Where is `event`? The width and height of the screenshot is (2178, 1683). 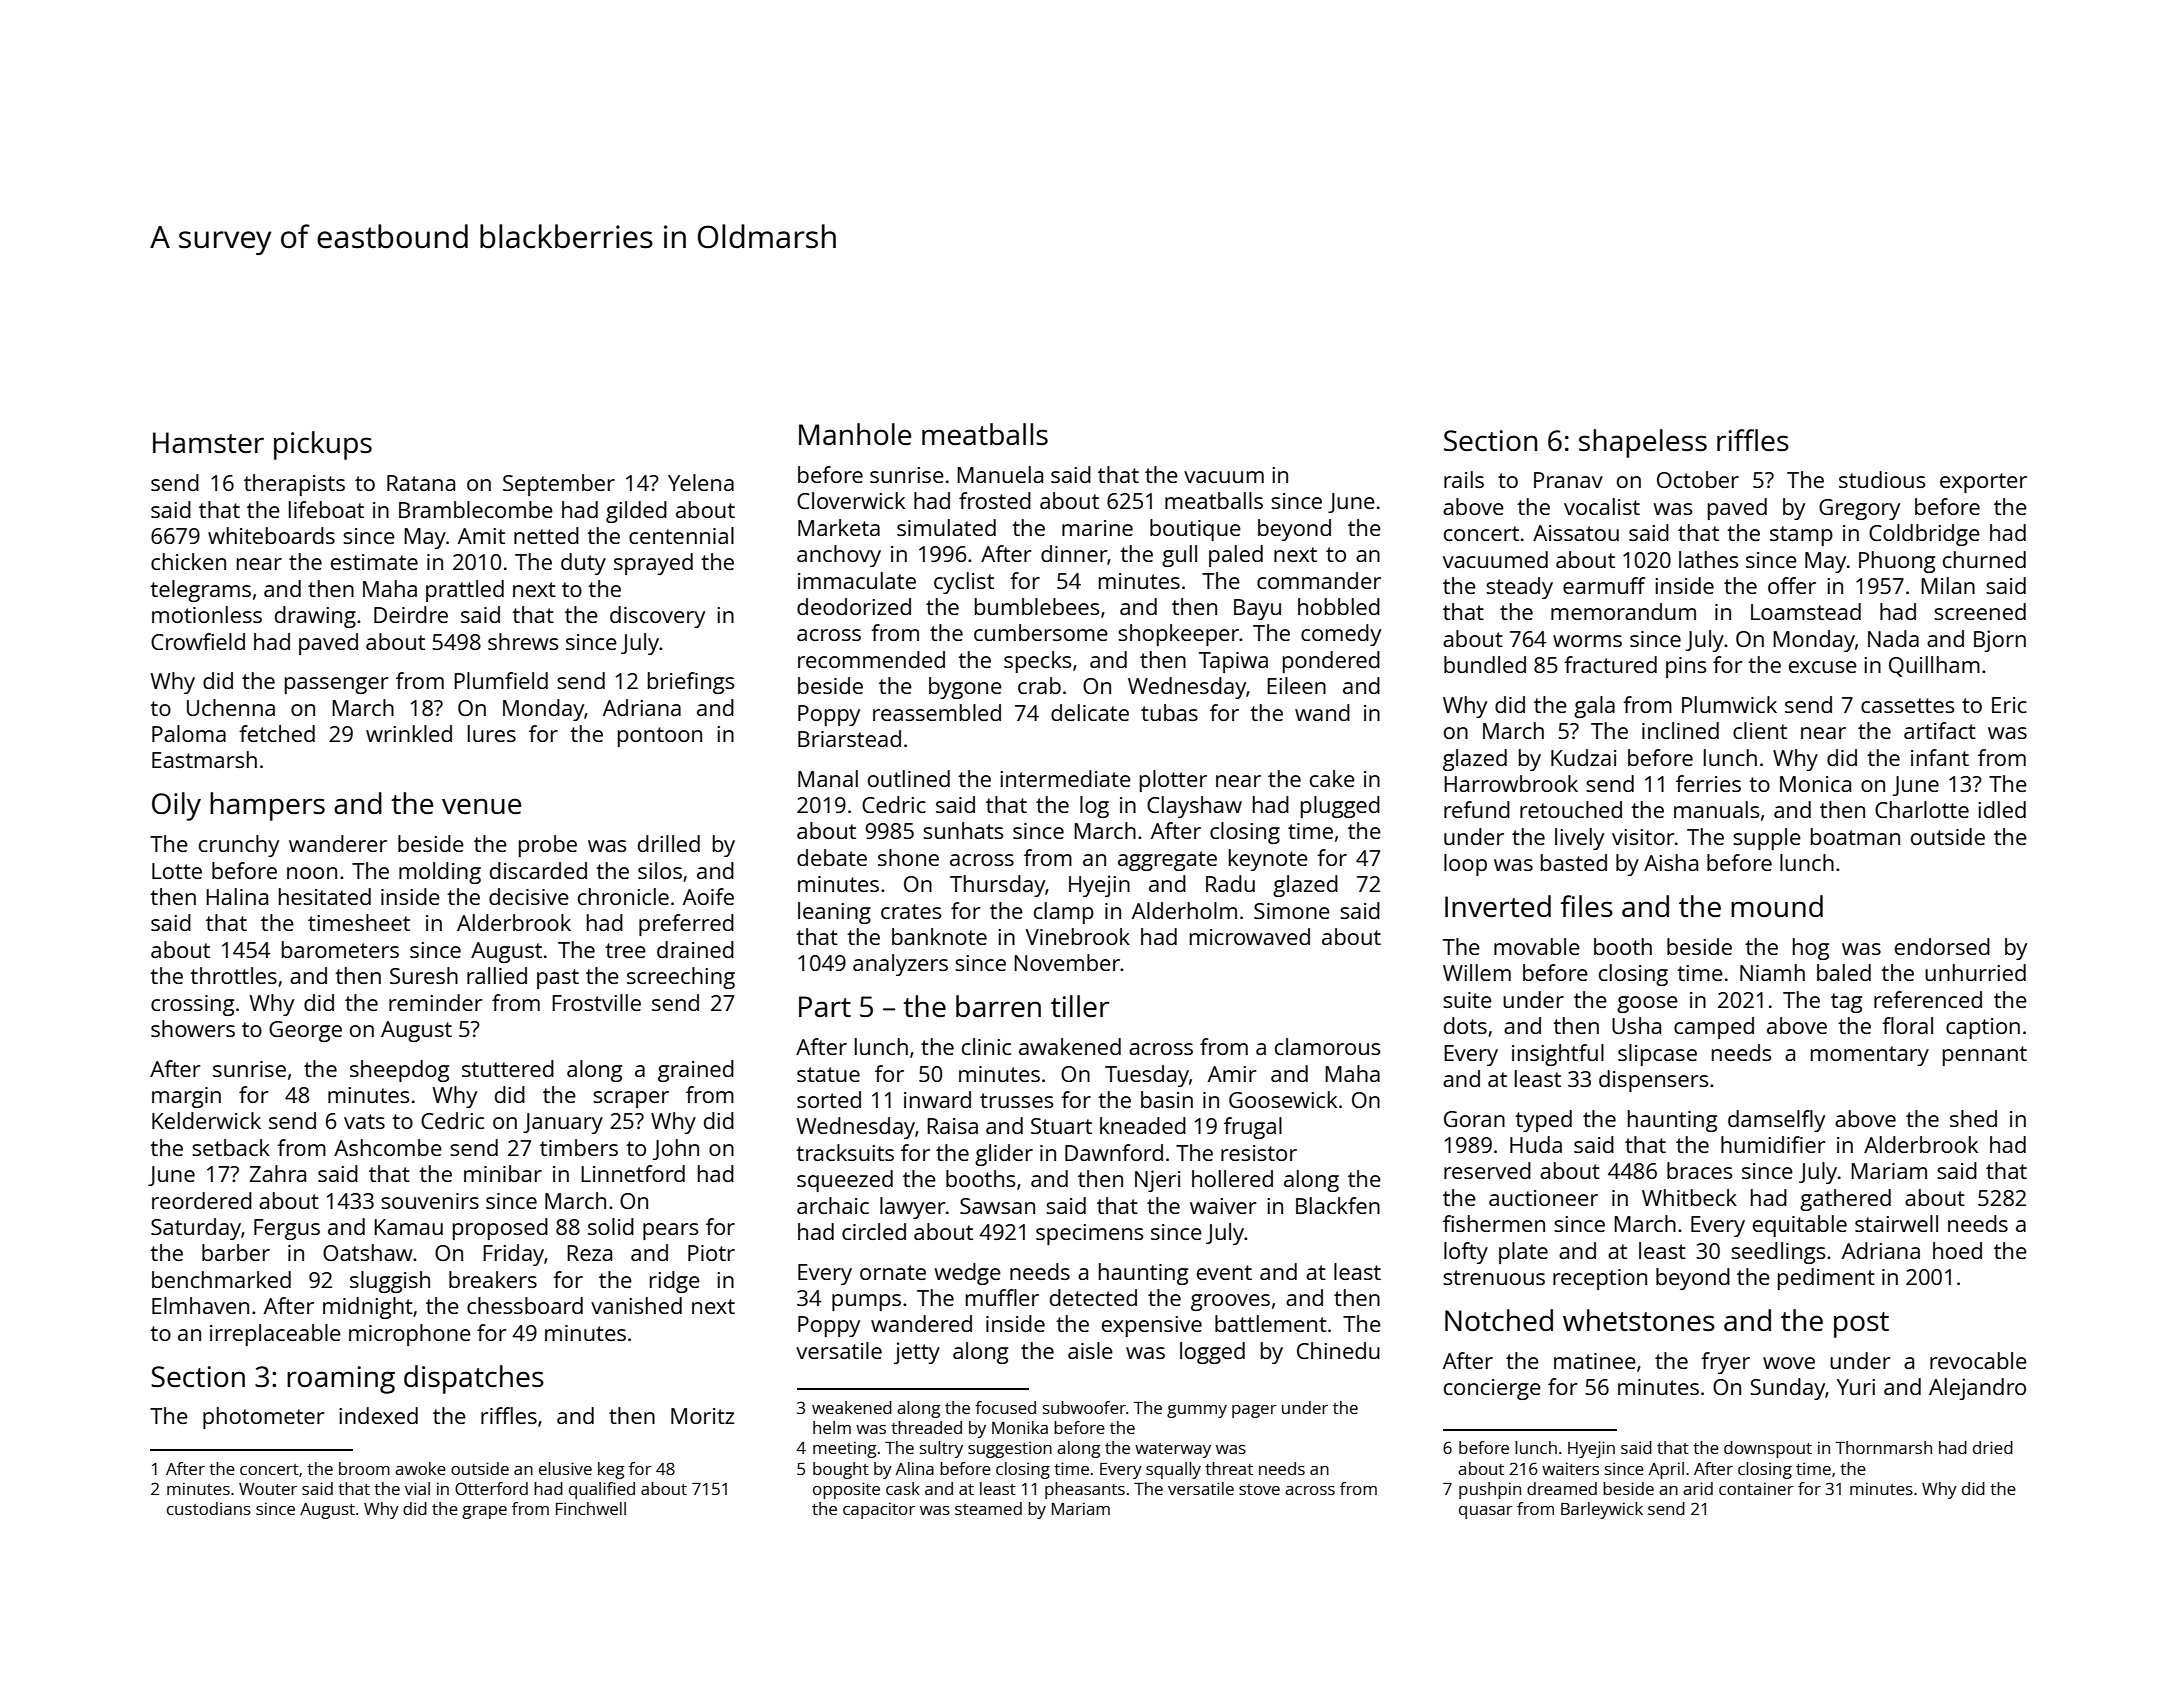
event is located at coordinates (1224, 1272).
